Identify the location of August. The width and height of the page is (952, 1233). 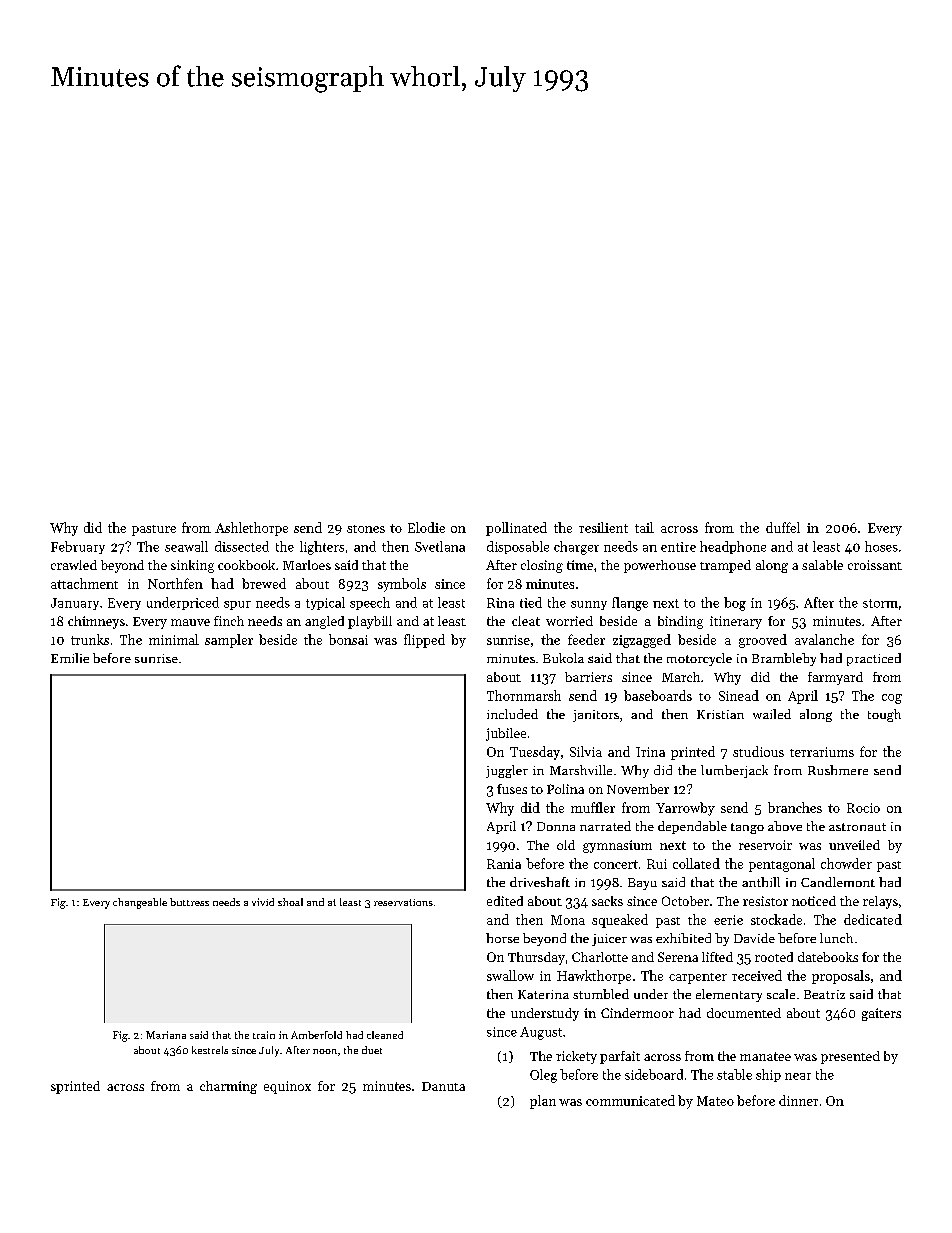
(541, 1033).
